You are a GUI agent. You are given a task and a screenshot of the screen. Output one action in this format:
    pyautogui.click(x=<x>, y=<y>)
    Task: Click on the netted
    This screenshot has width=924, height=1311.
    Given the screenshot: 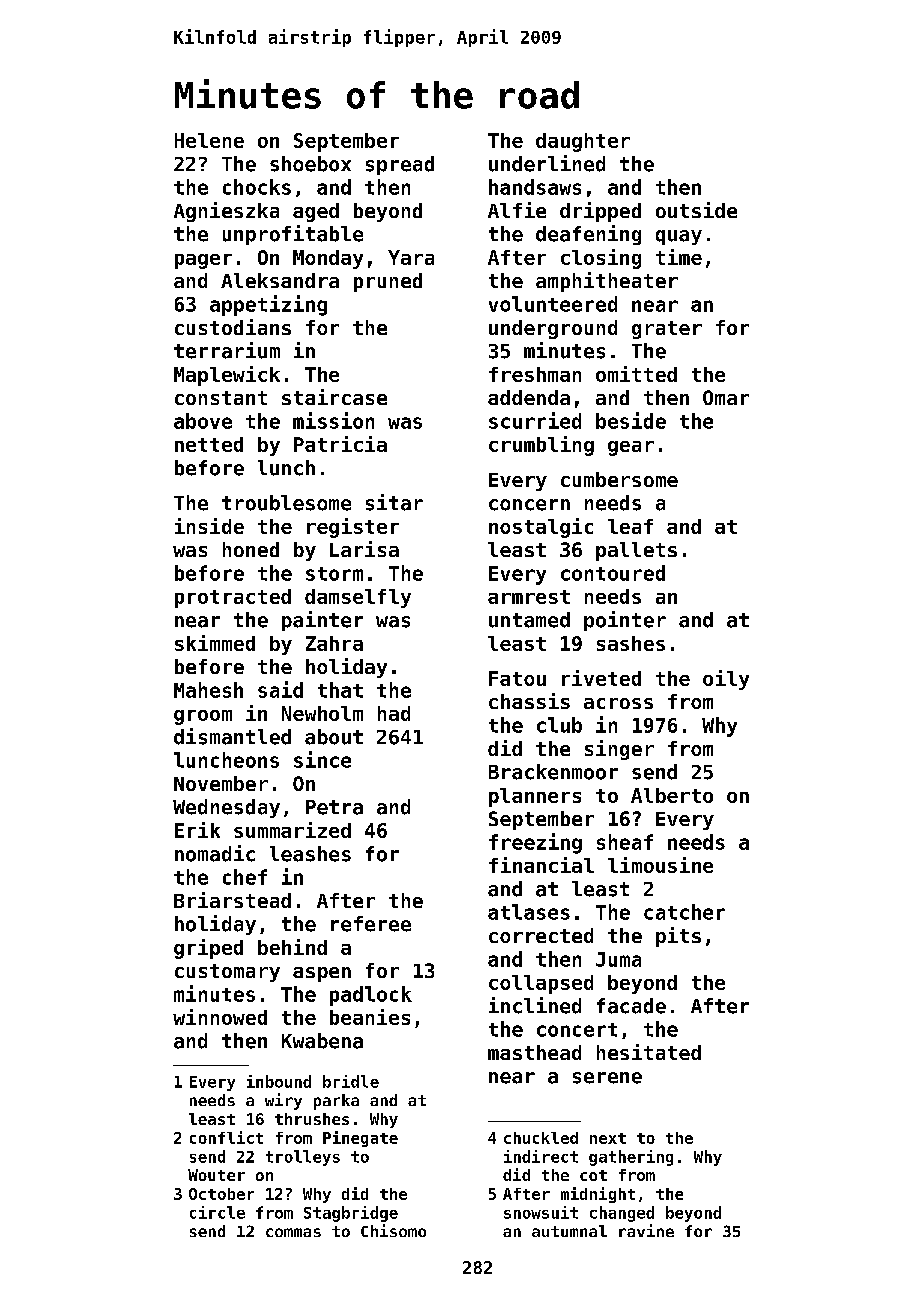 What is the action you would take?
    pyautogui.click(x=209, y=444)
